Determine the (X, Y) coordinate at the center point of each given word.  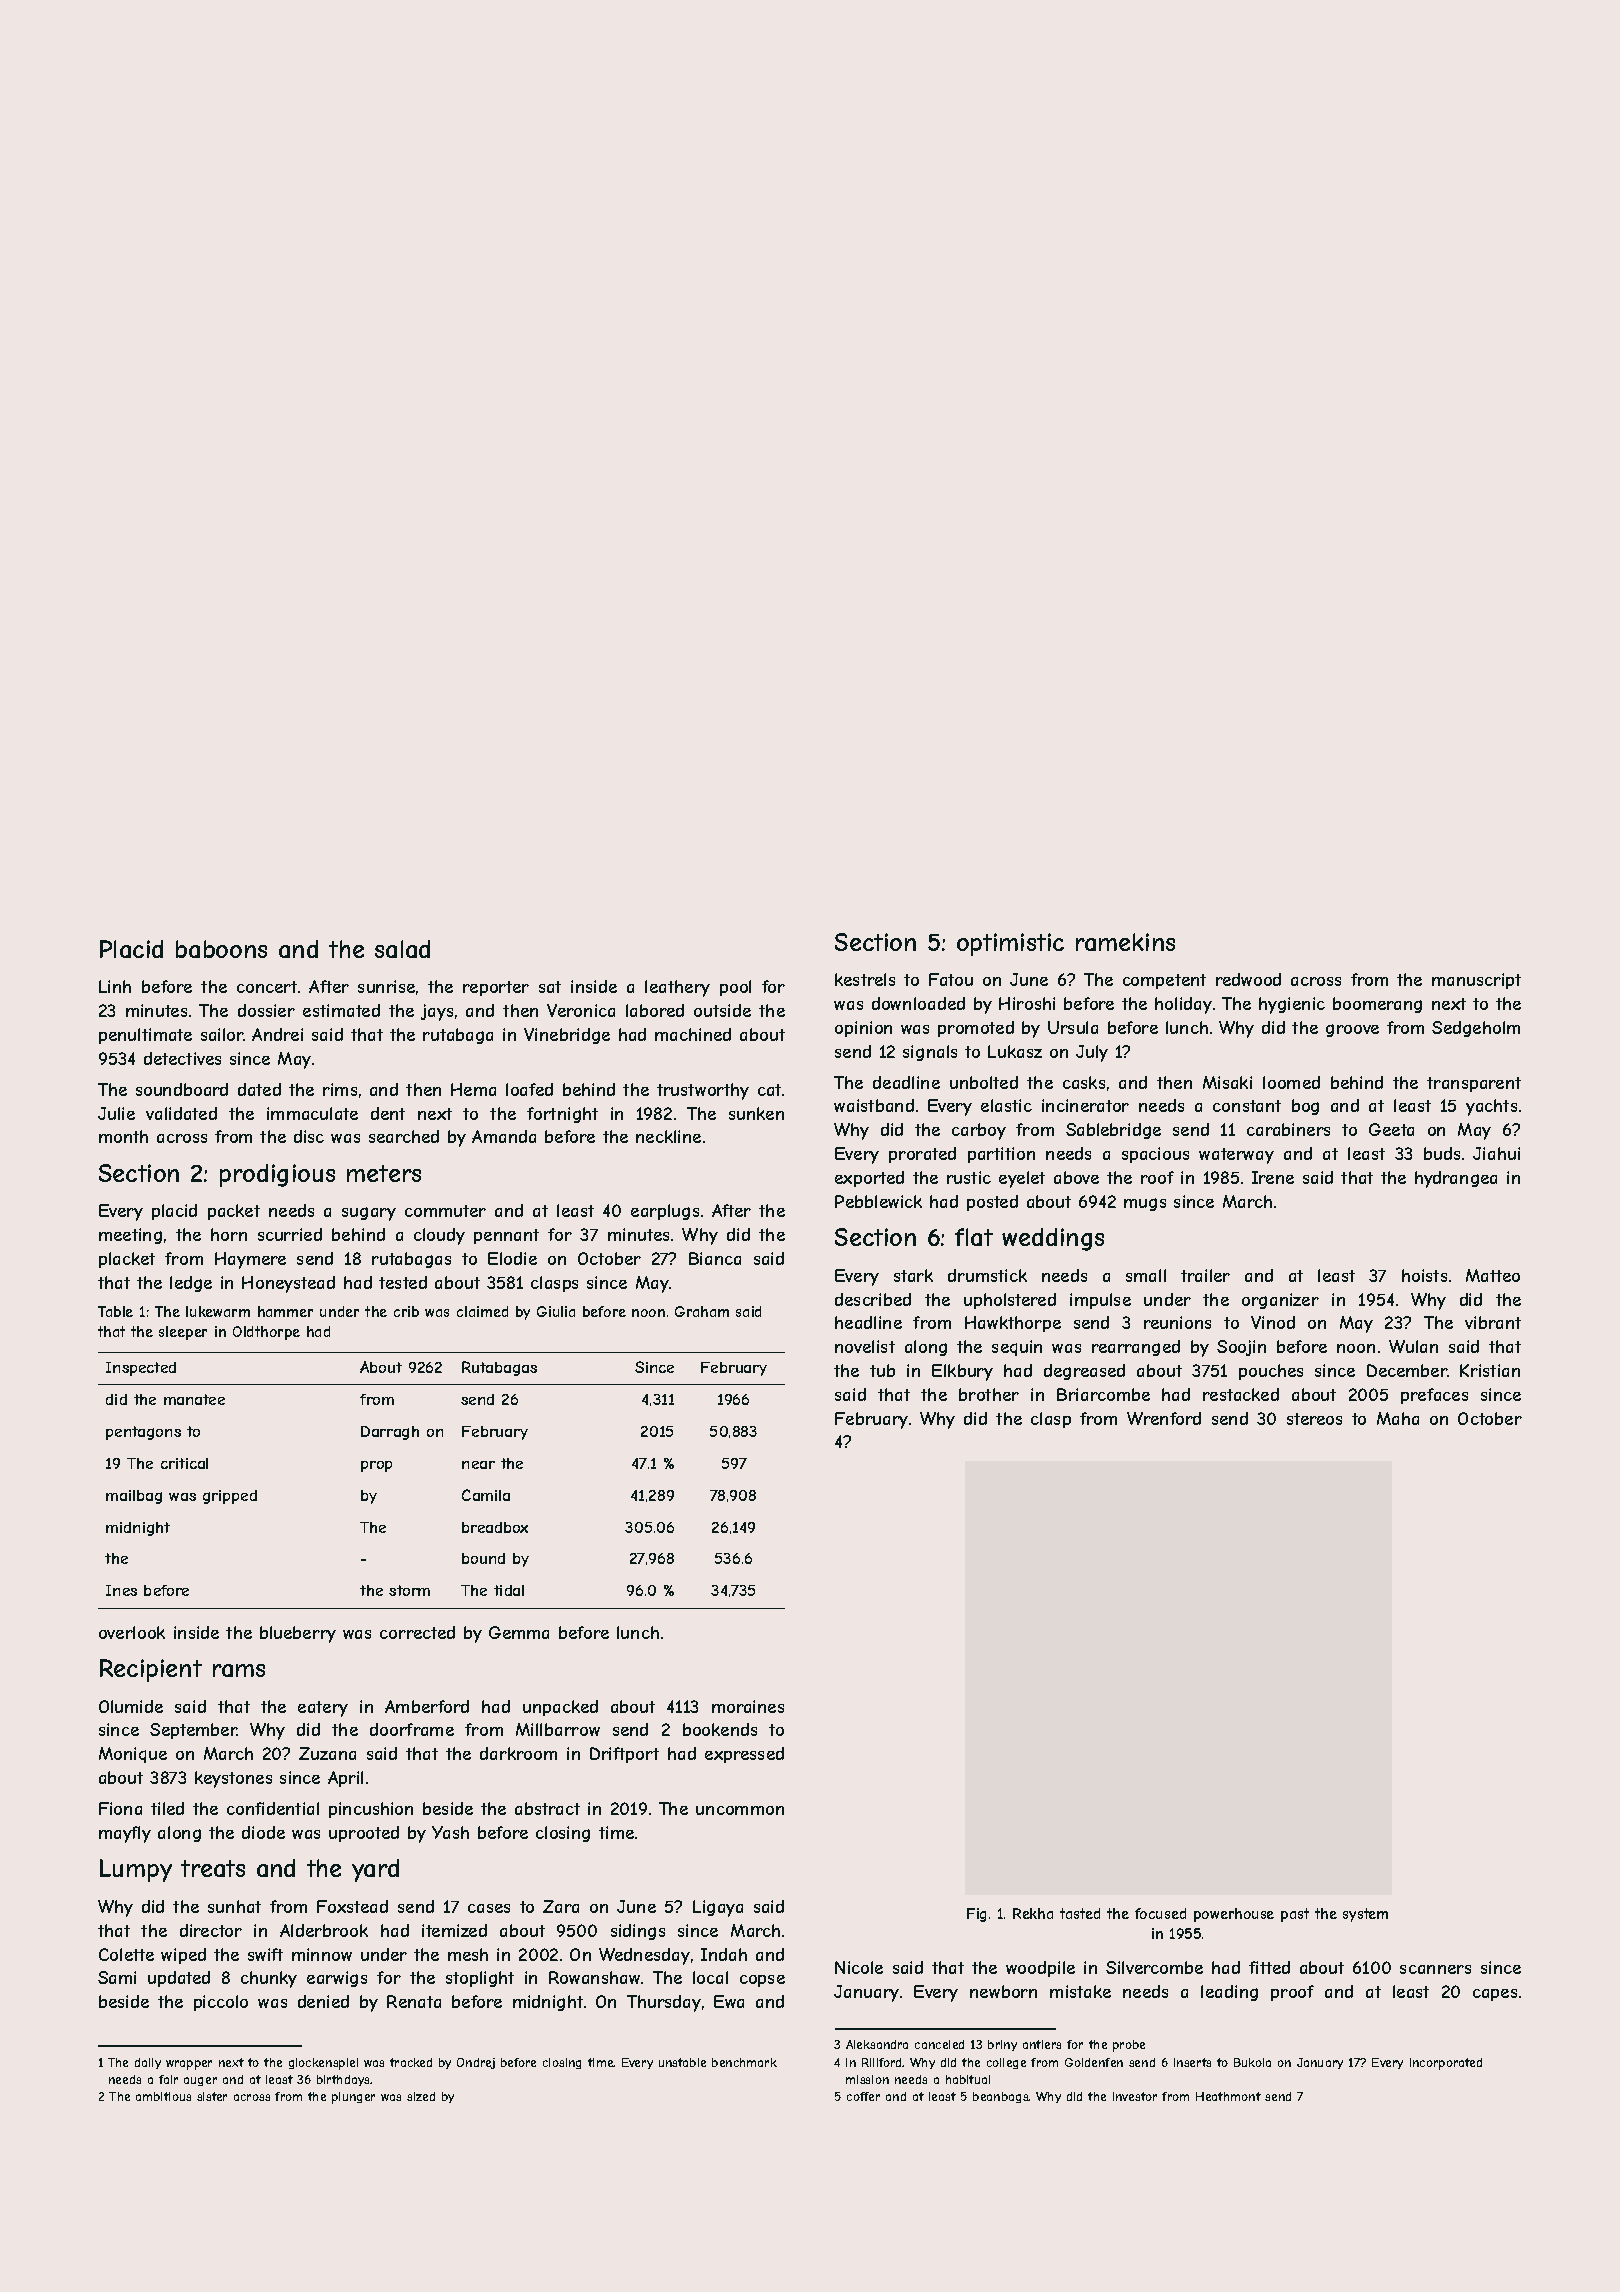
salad (402, 949)
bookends (720, 1729)
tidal (509, 1590)
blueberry (298, 1634)
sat (550, 987)
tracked (411, 2062)
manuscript (1476, 981)
